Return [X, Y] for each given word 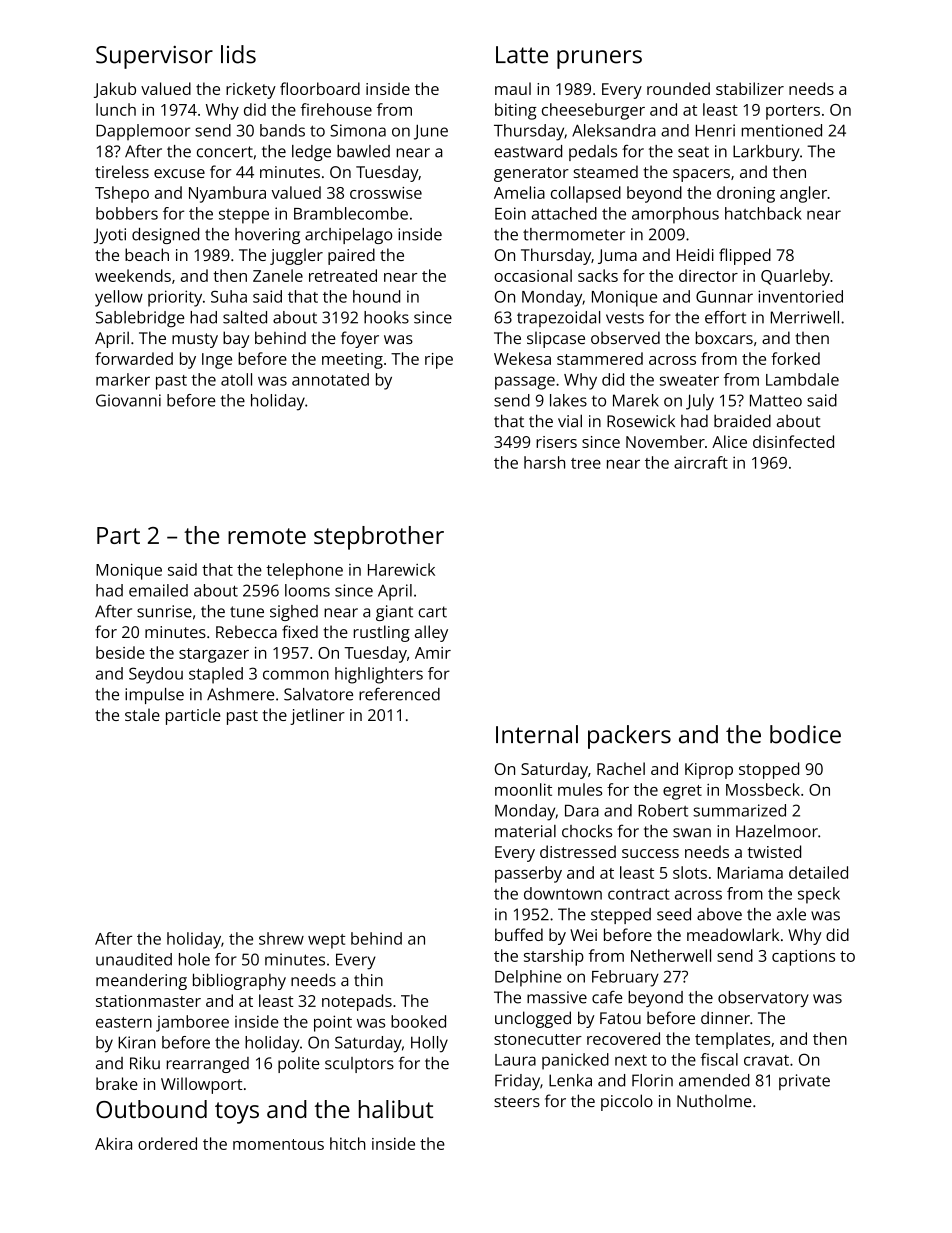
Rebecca [246, 631]
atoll [236, 379]
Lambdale [802, 379]
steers [517, 1101]
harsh [544, 462]
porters [793, 112]
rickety [251, 90]
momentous [278, 1144]
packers [629, 737]
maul [513, 88]
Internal [537, 734]
